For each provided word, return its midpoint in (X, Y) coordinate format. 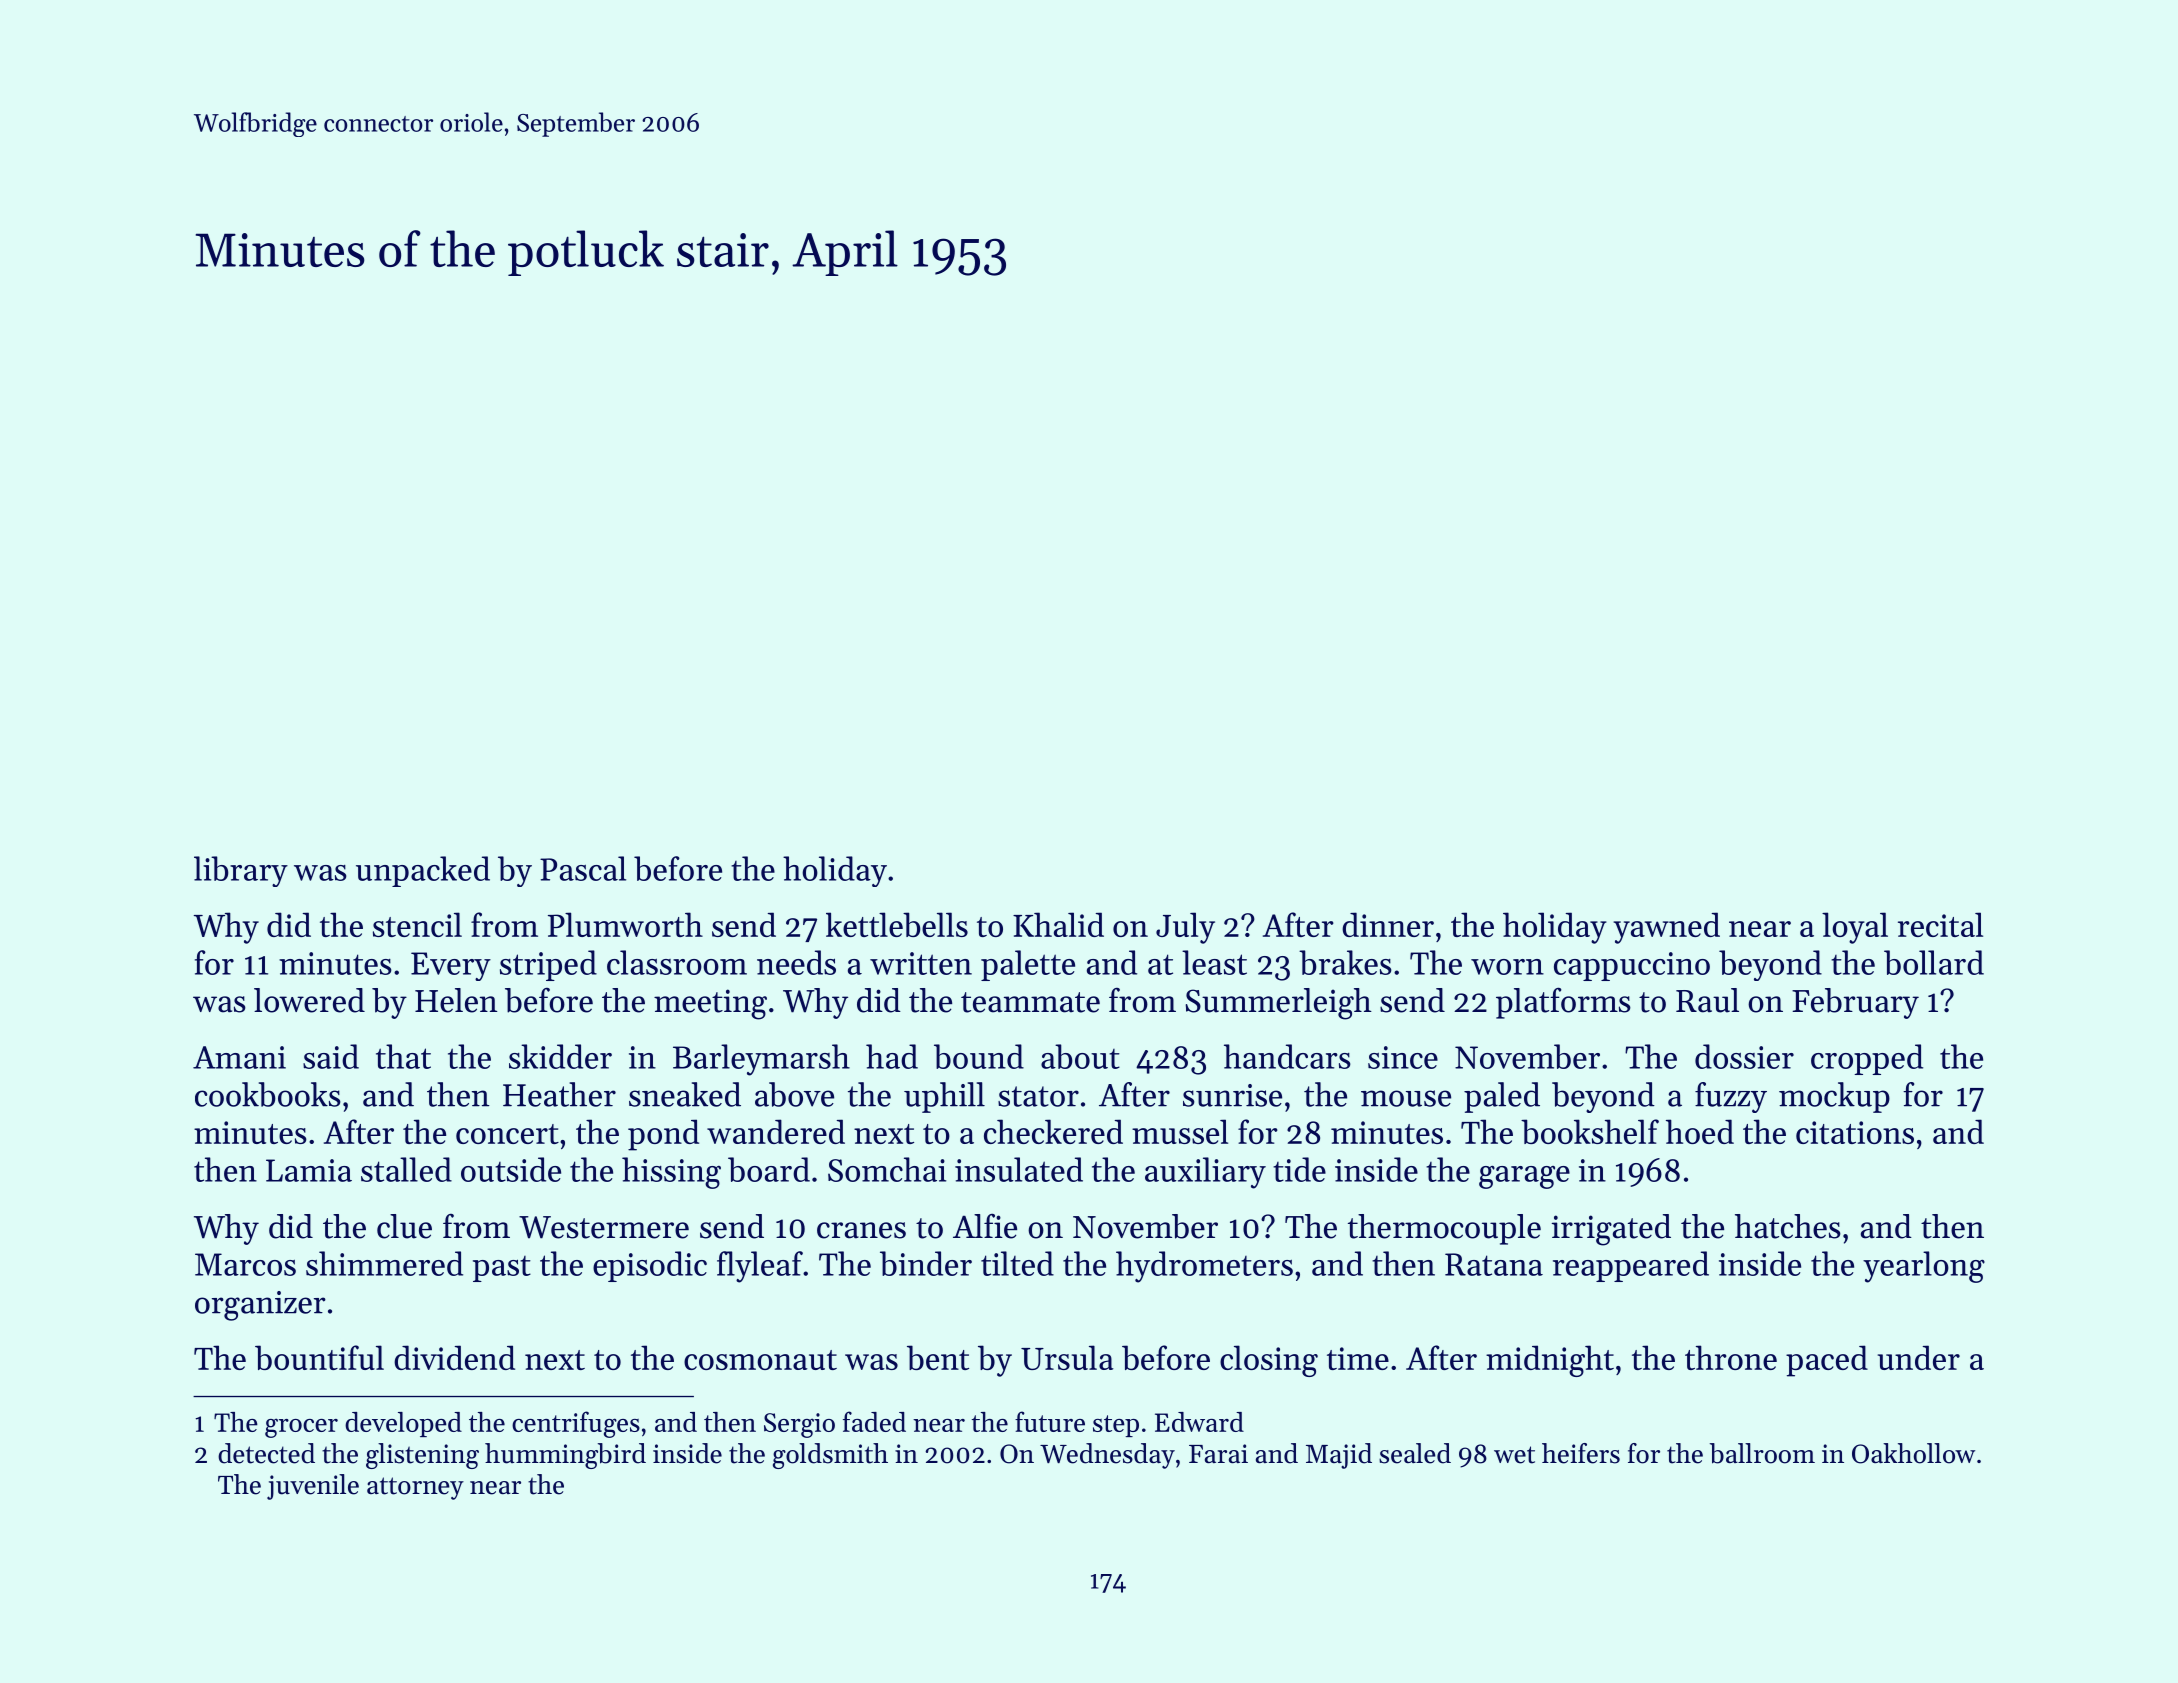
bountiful (319, 1357)
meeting (710, 1004)
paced (1827, 1361)
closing (1269, 1361)
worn (1507, 967)
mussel (1180, 1131)
